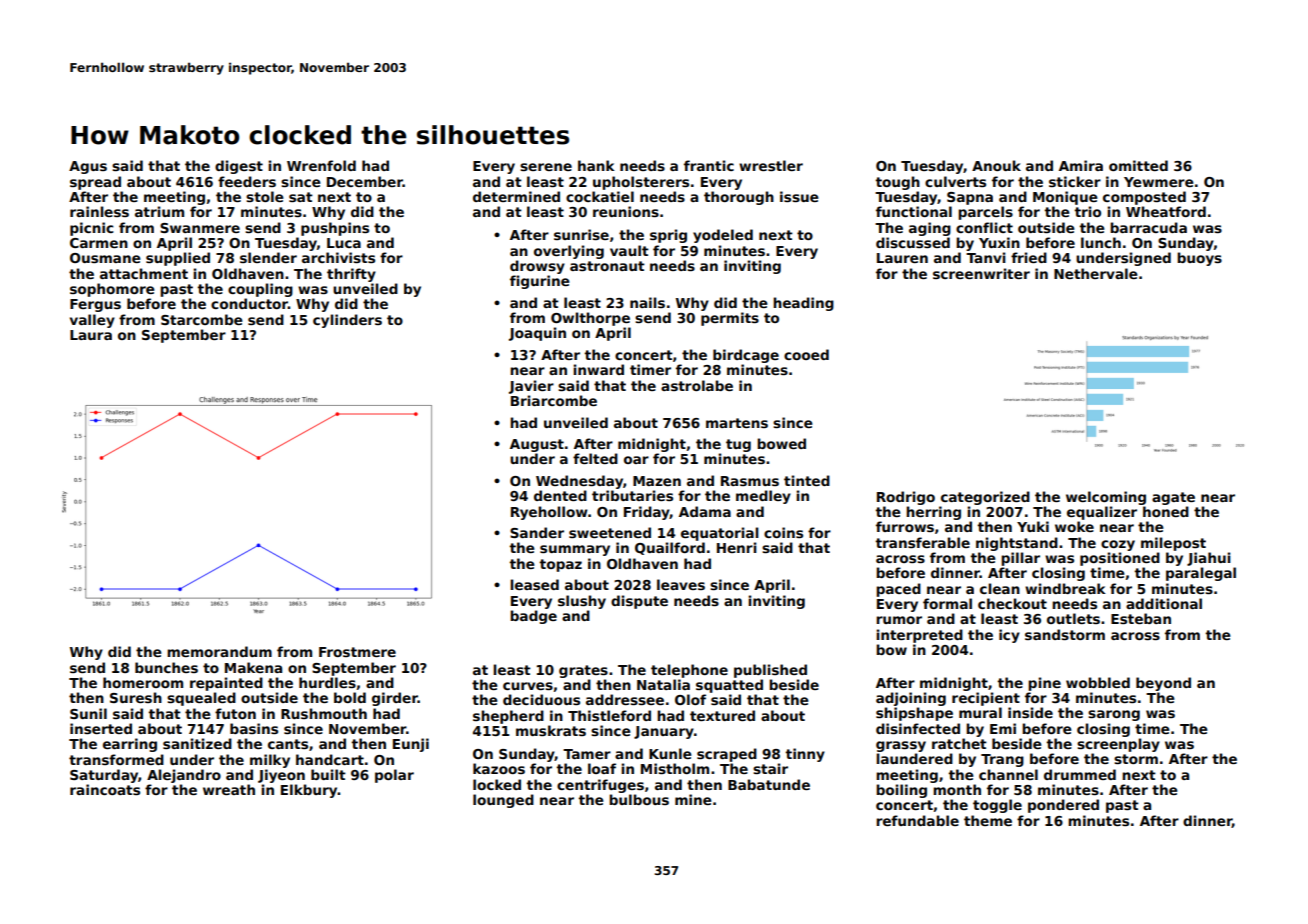 Image resolution: width=1308 pixels, height=924 pixels. What do you see at coordinates (321, 165) in the document?
I see `Wrenfold` at bounding box center [321, 165].
